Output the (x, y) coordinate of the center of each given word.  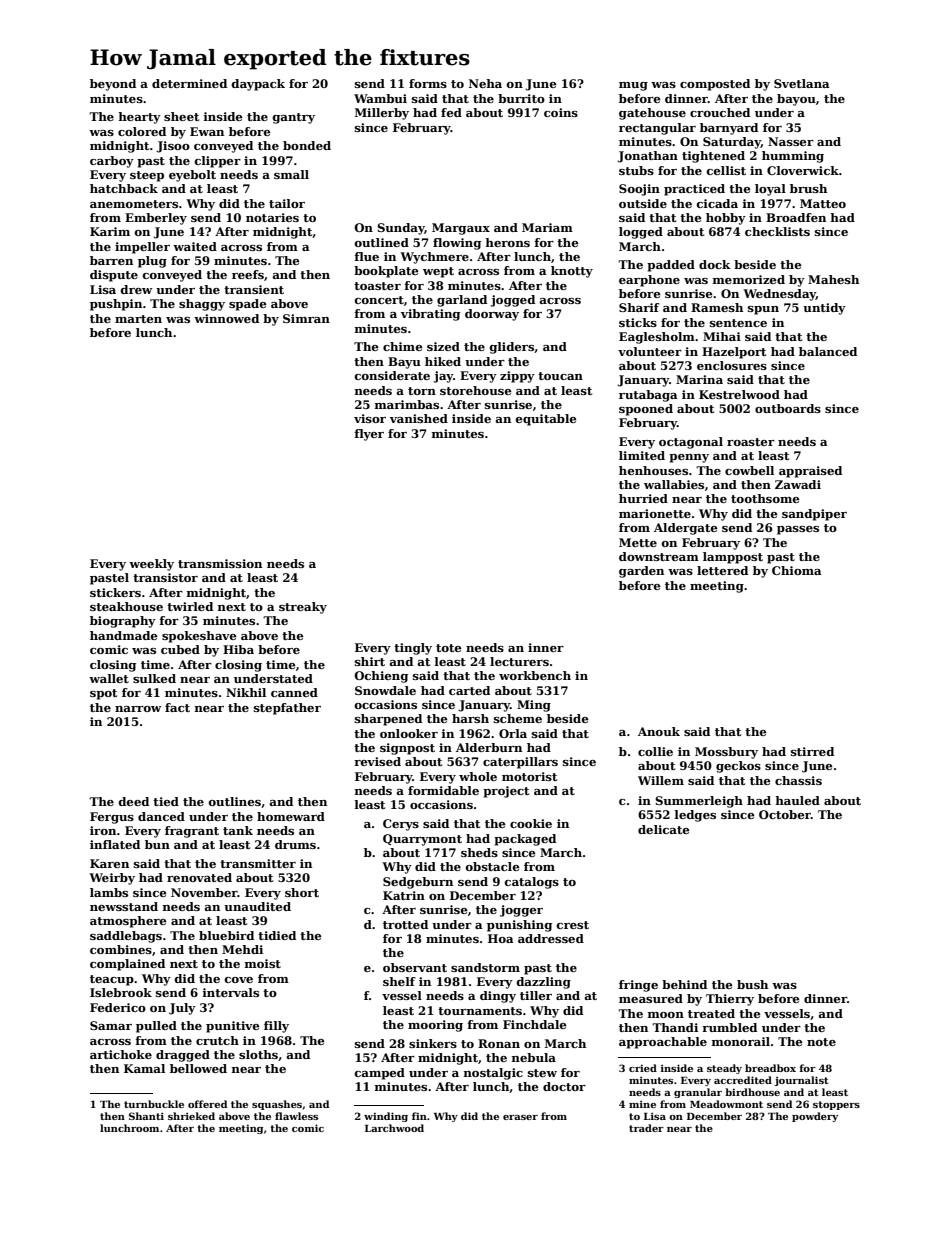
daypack (258, 85)
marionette (655, 513)
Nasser (791, 141)
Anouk (659, 731)
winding (386, 1117)
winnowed (226, 318)
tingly (413, 649)
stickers (115, 592)
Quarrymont (422, 840)
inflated (115, 844)
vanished (419, 418)
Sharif (639, 307)
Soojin (639, 190)
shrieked (191, 1116)
